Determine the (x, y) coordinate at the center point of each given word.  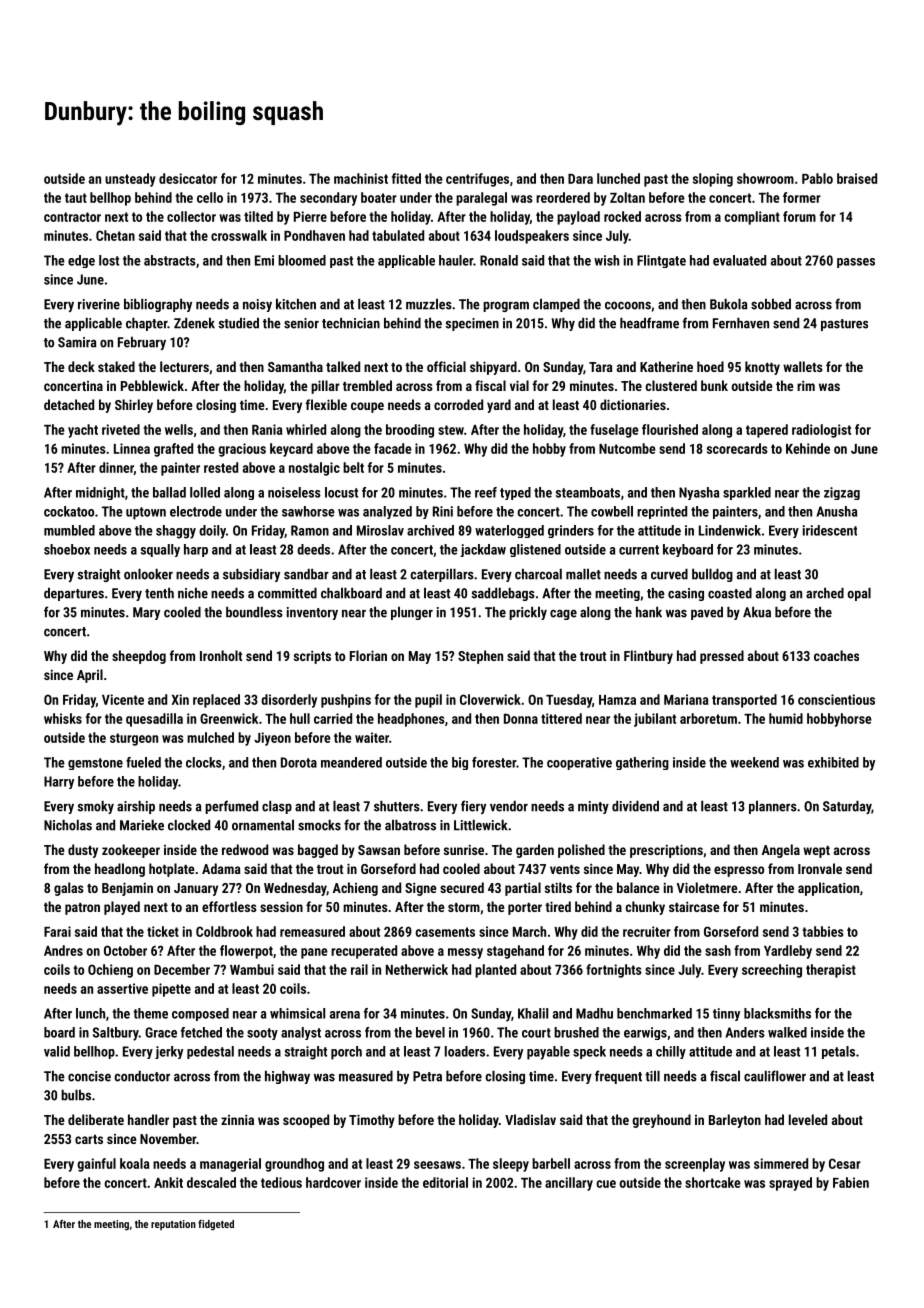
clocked (189, 825)
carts (89, 1139)
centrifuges (477, 180)
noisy (257, 305)
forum (799, 216)
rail (359, 969)
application (828, 889)
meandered (351, 762)
